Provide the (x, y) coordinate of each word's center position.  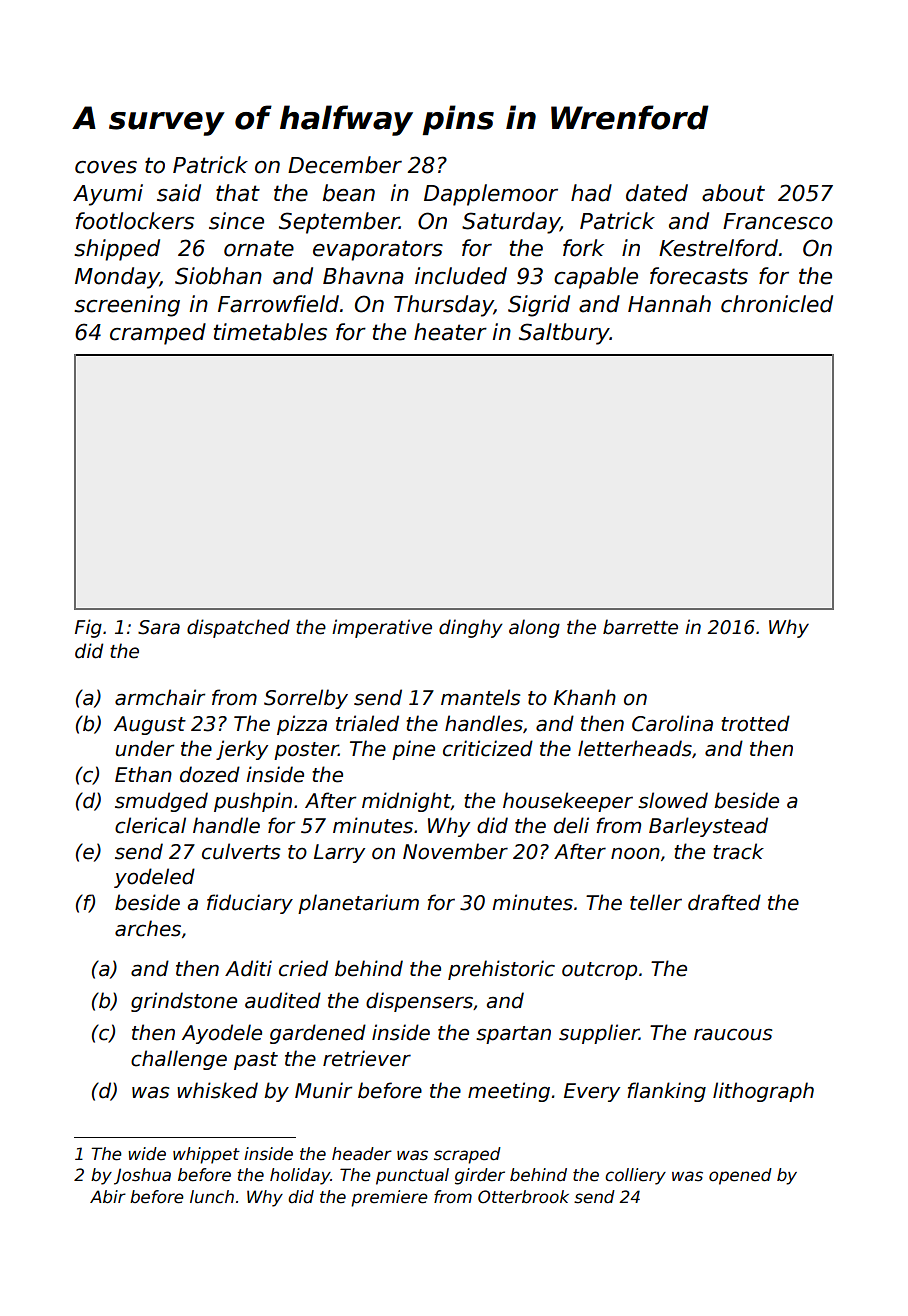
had (591, 193)
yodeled (154, 878)
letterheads (635, 748)
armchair (160, 697)
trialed (367, 723)
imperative (382, 628)
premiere (389, 1198)
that (238, 193)
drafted (724, 902)
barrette (640, 627)
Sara (159, 627)
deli (571, 825)
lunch (212, 1197)
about (733, 193)
